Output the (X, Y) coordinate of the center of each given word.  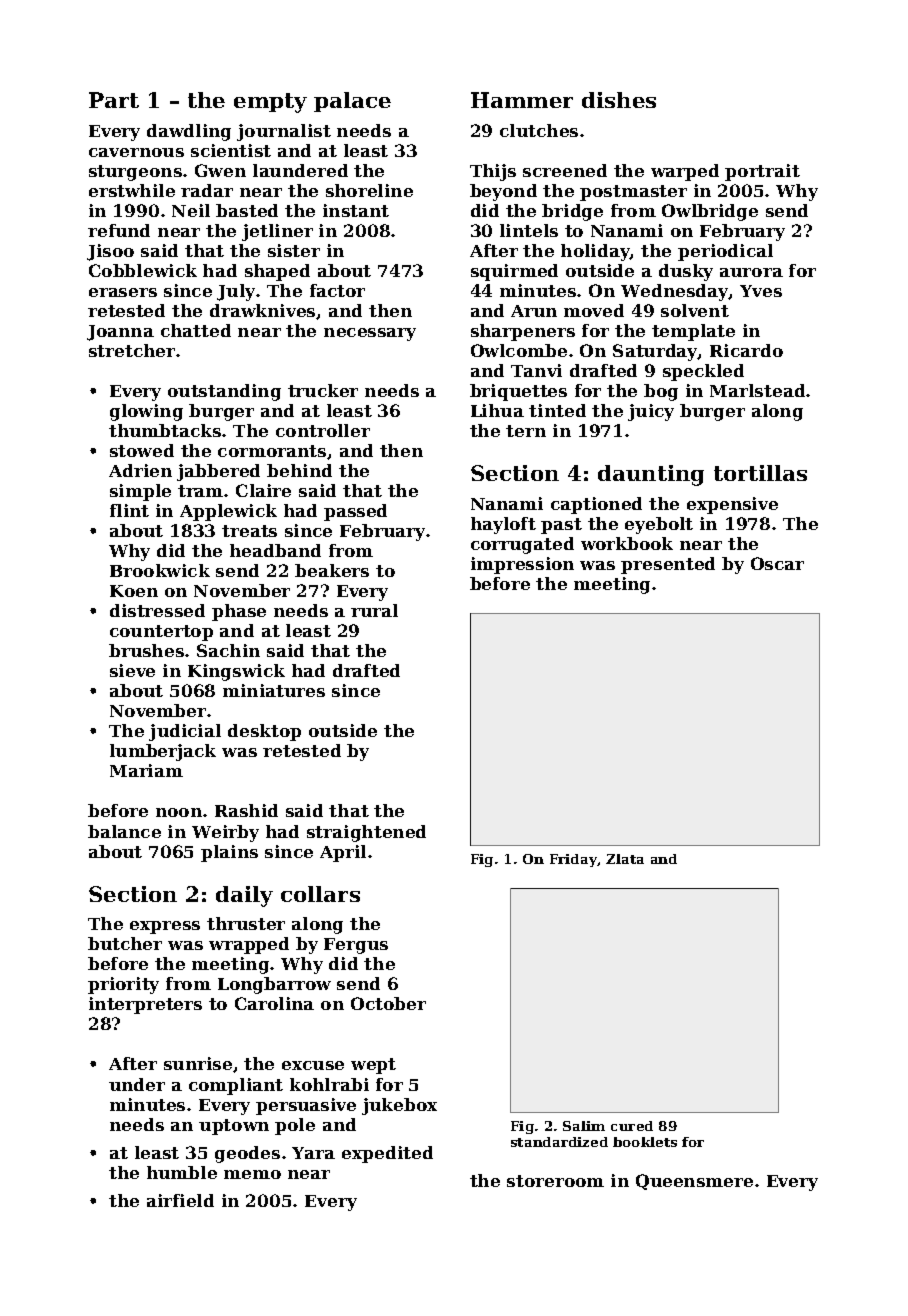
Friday (573, 860)
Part (114, 100)
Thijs (493, 172)
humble (182, 1172)
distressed (157, 610)
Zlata (625, 859)
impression (522, 565)
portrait (762, 172)
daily (244, 896)
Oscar (777, 563)
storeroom (555, 1181)
